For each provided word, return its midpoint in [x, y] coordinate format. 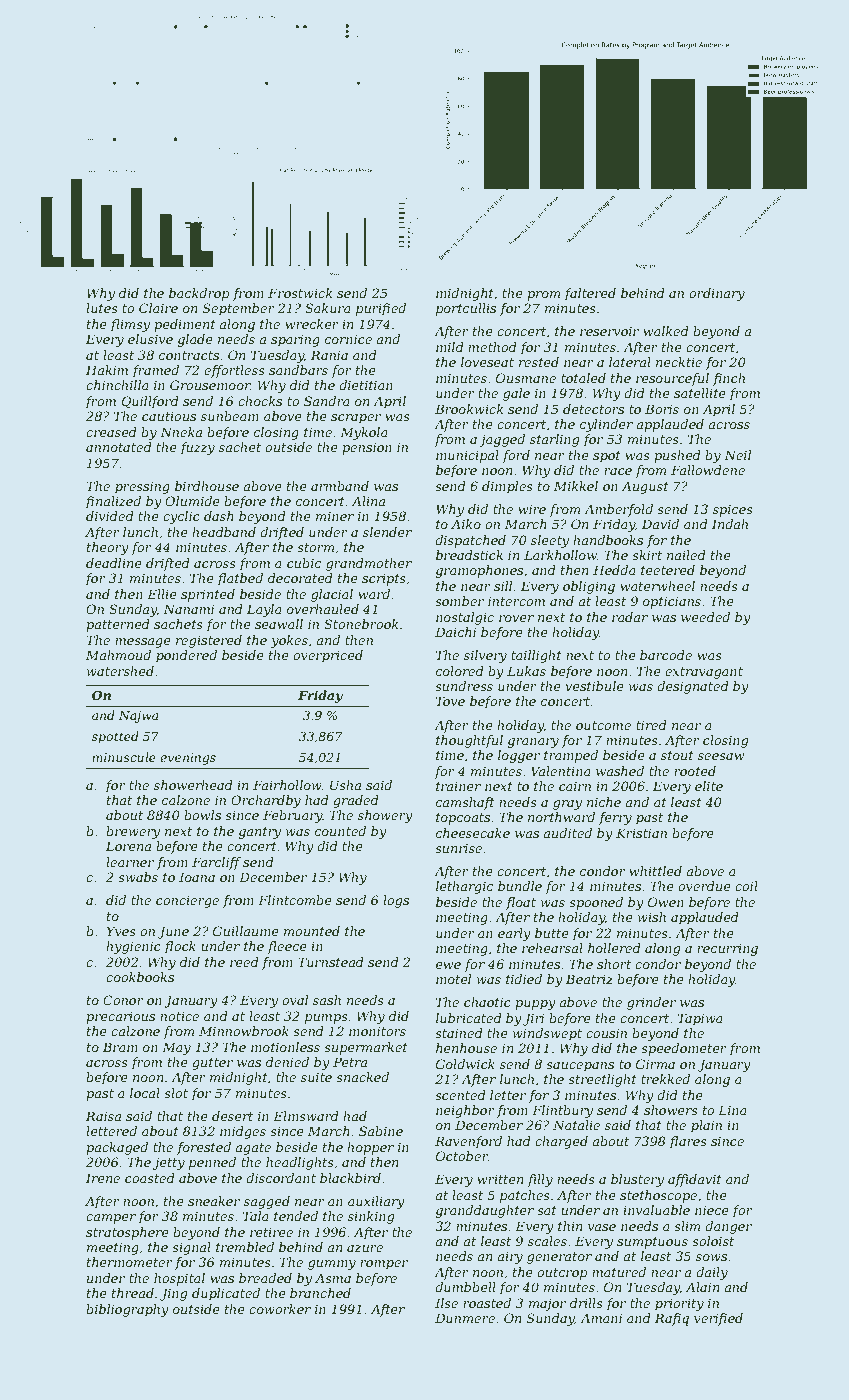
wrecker [312, 324]
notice [179, 1016]
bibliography [127, 1310]
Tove [450, 701]
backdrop [199, 294]
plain [706, 1126]
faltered [590, 294]
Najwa [138, 717]
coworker [280, 1309]
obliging [589, 587]
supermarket [366, 1048]
